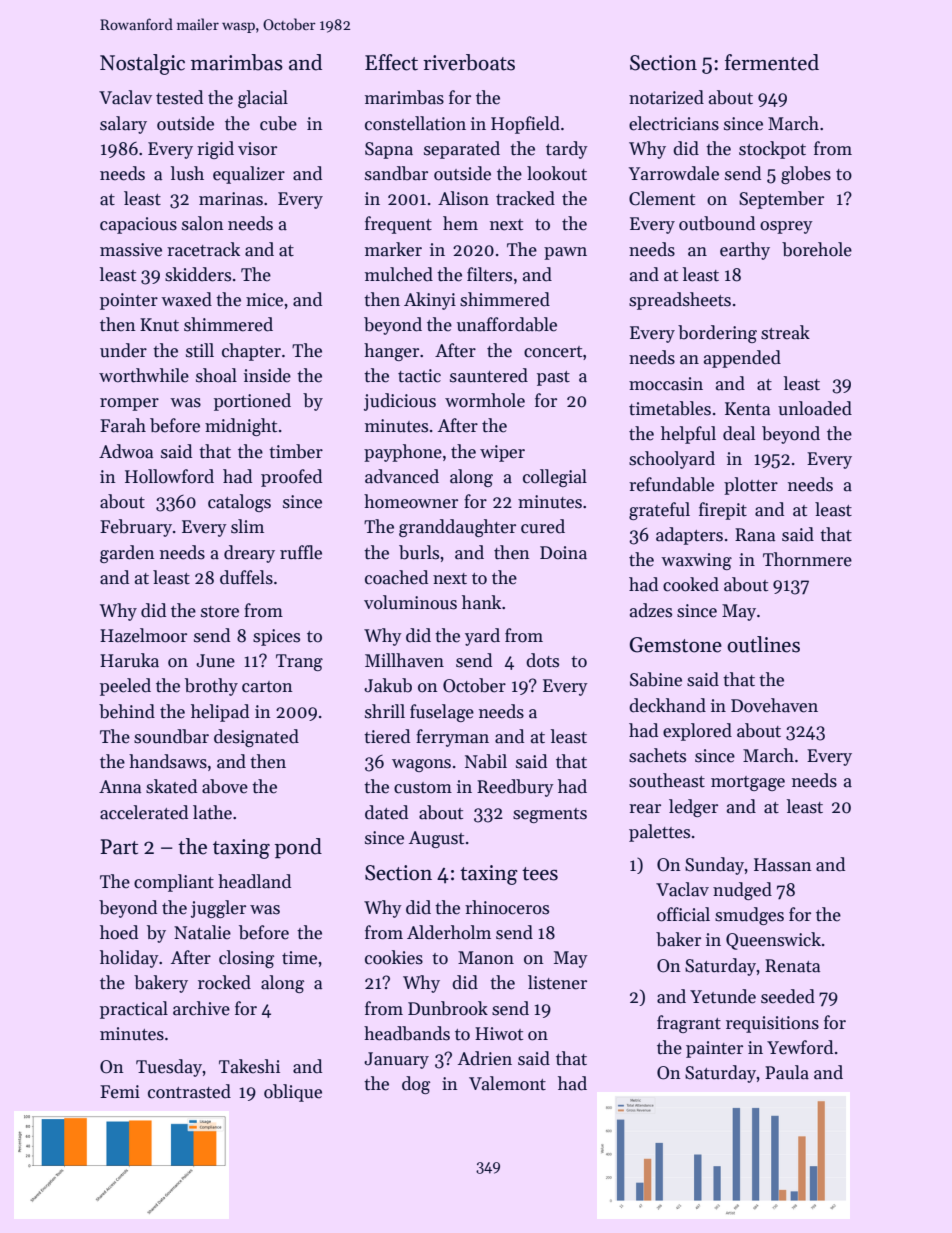 This document has height=1233, width=952. Describe the element at coordinates (263, 99) in the document. I see `glacial` at that location.
